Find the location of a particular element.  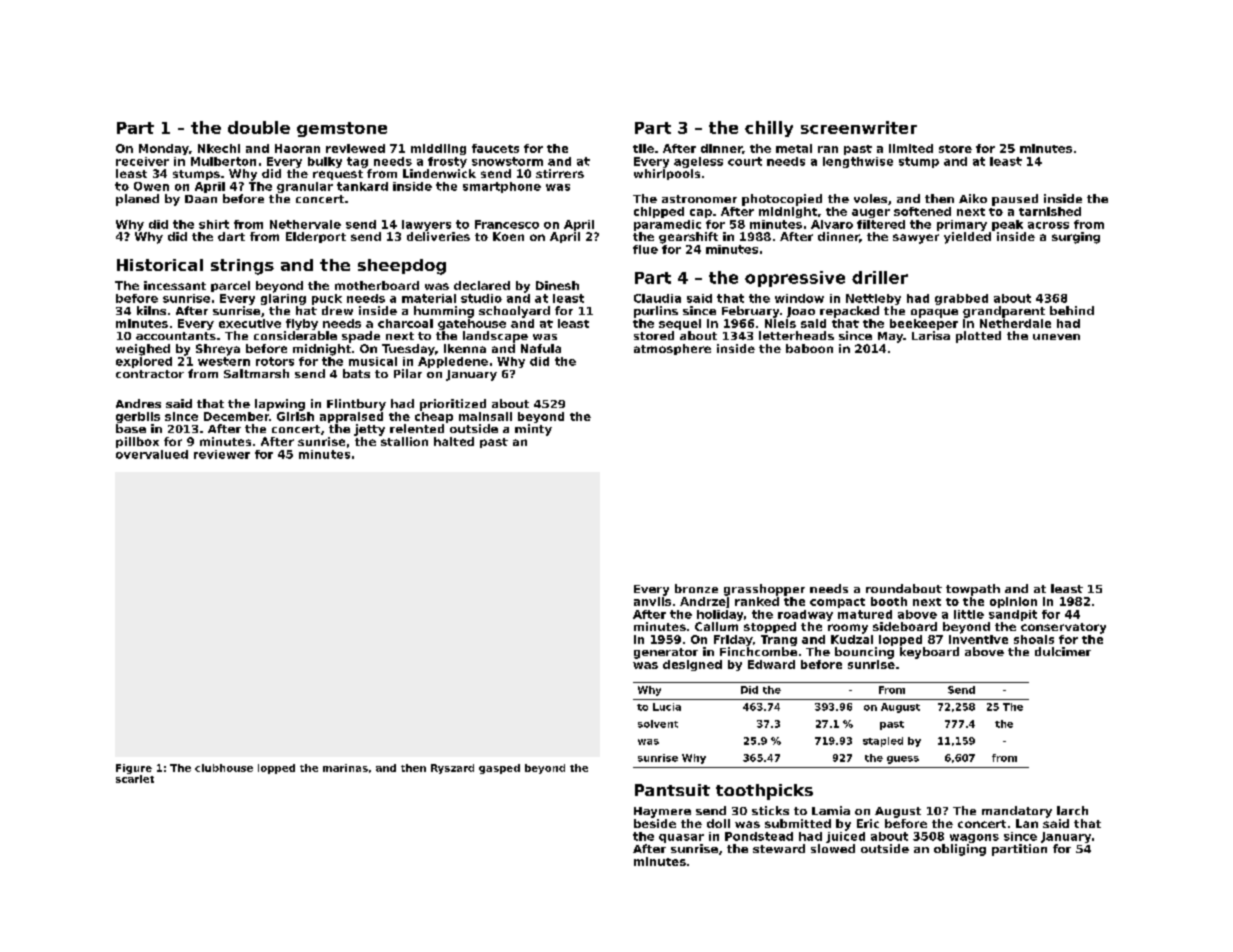

bronze is located at coordinates (696, 588).
